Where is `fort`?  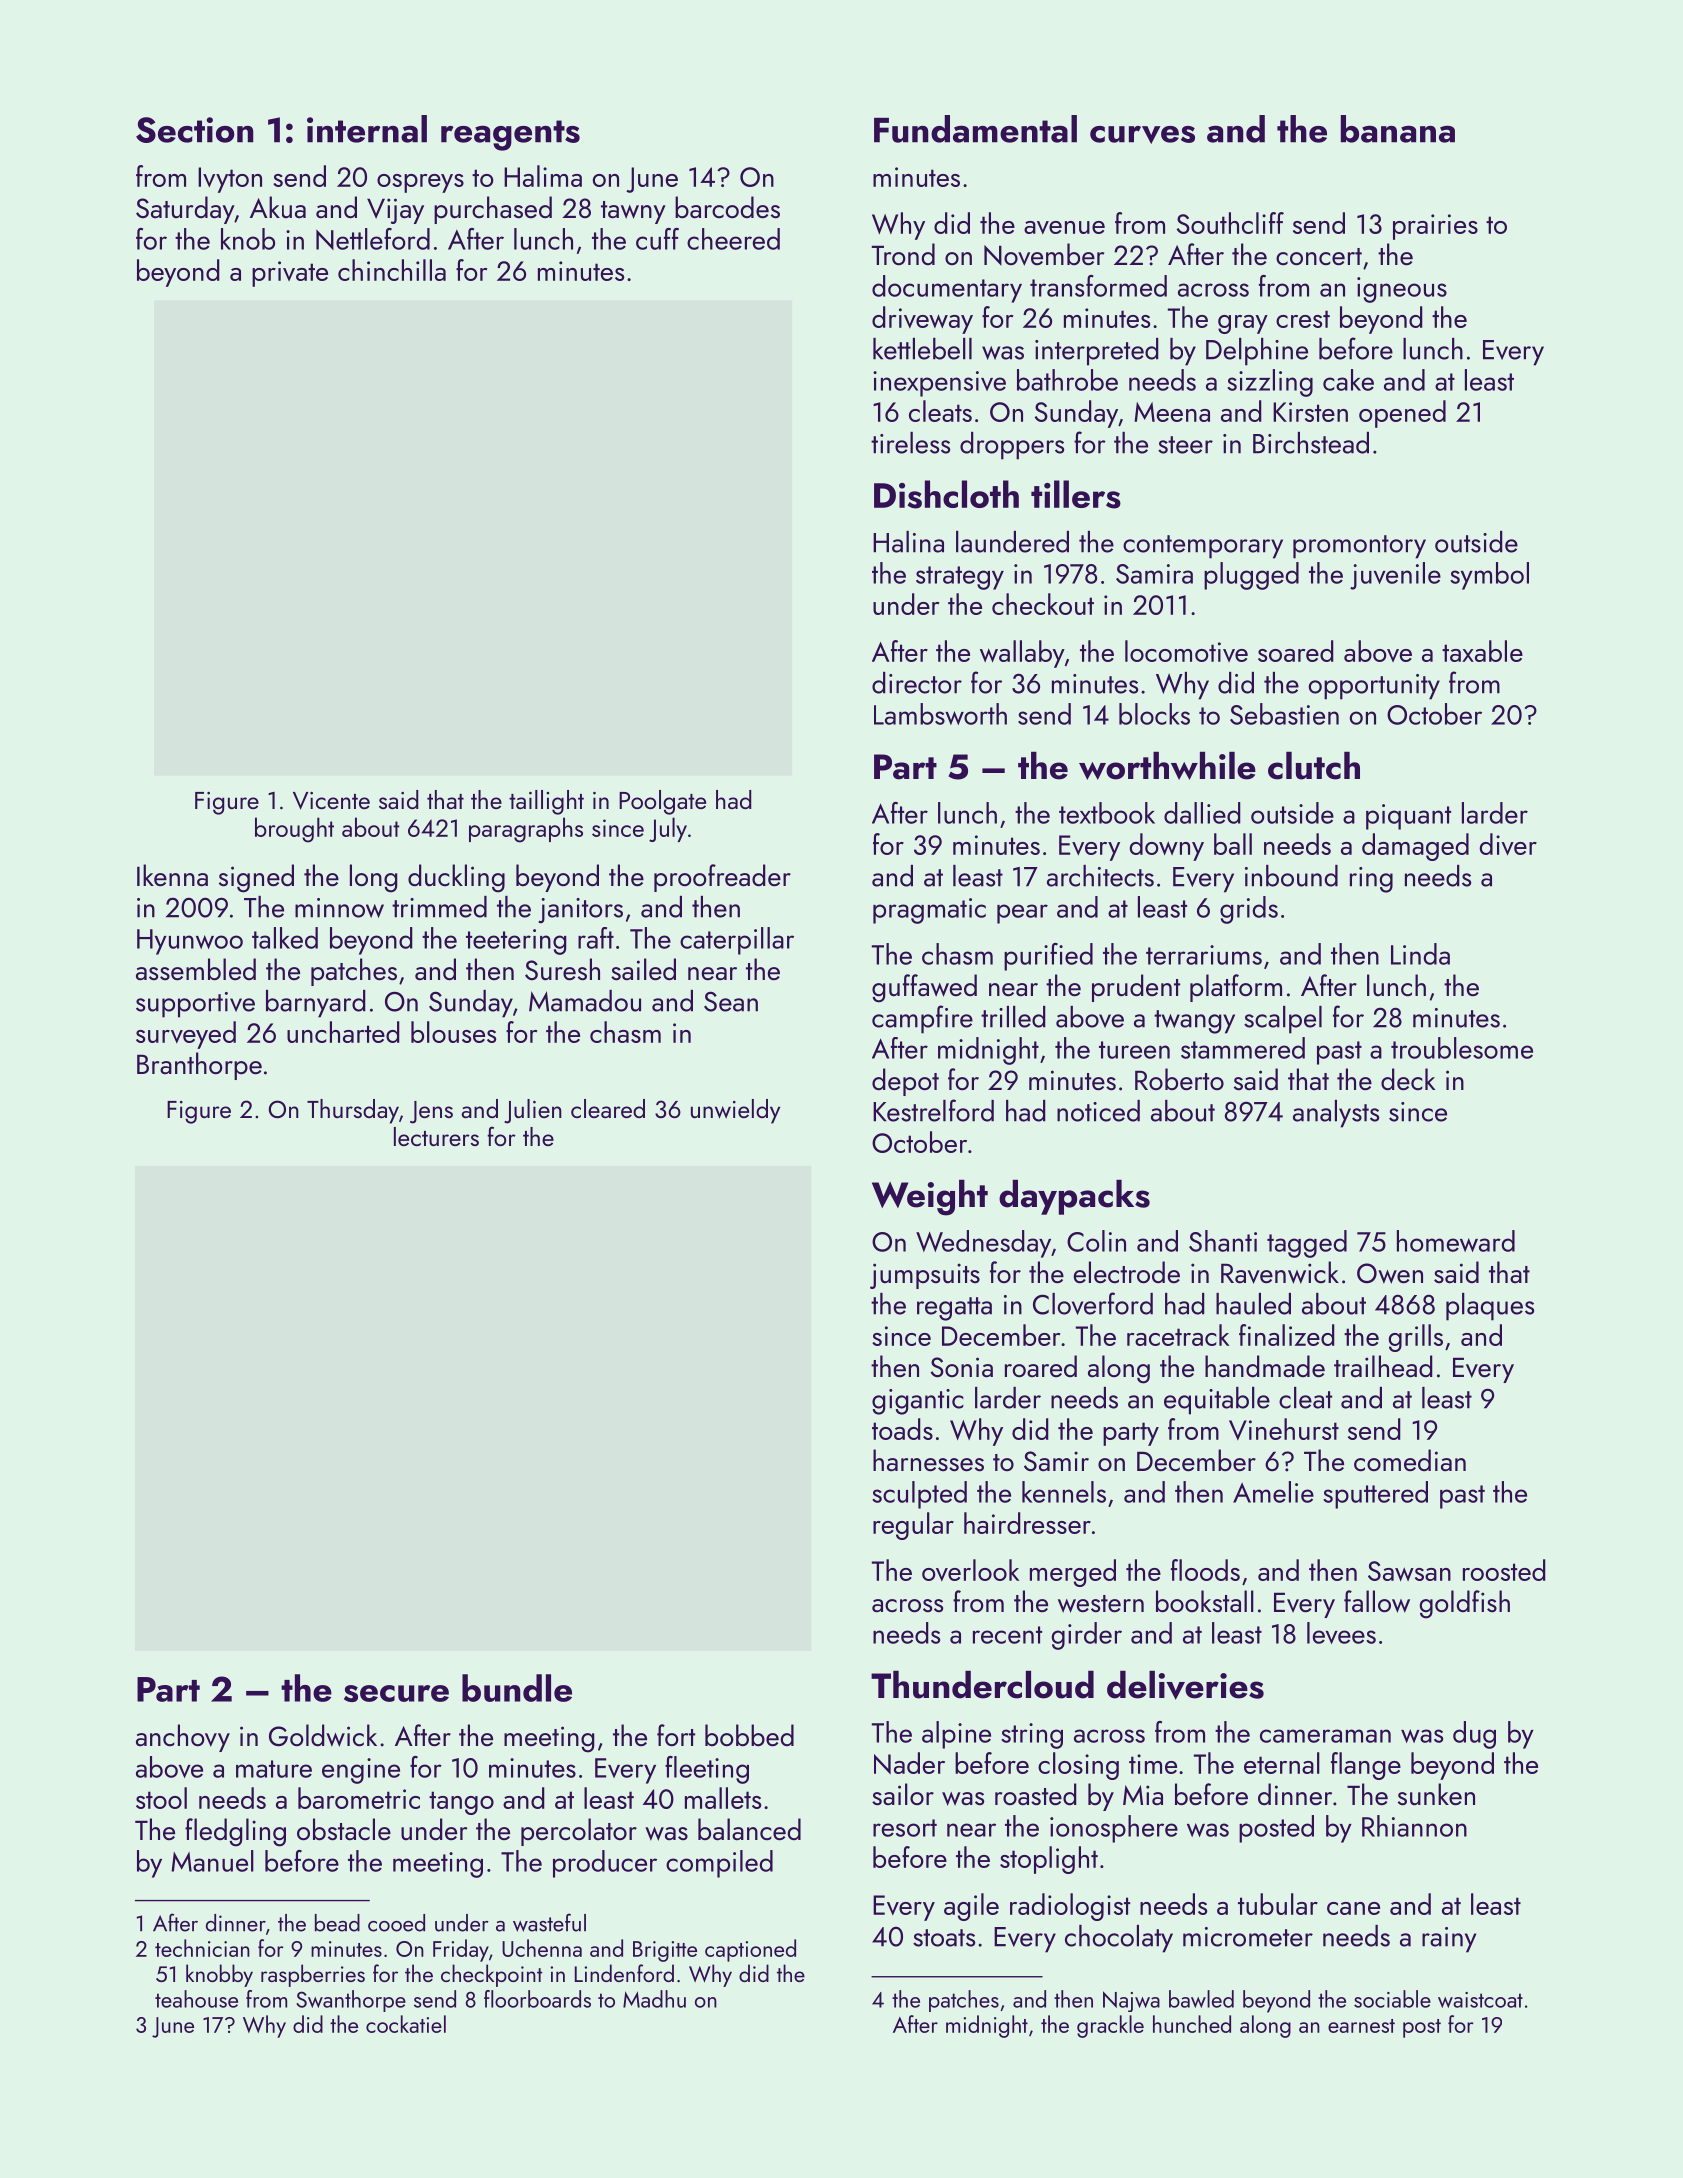 fort is located at coordinates (676, 1735).
